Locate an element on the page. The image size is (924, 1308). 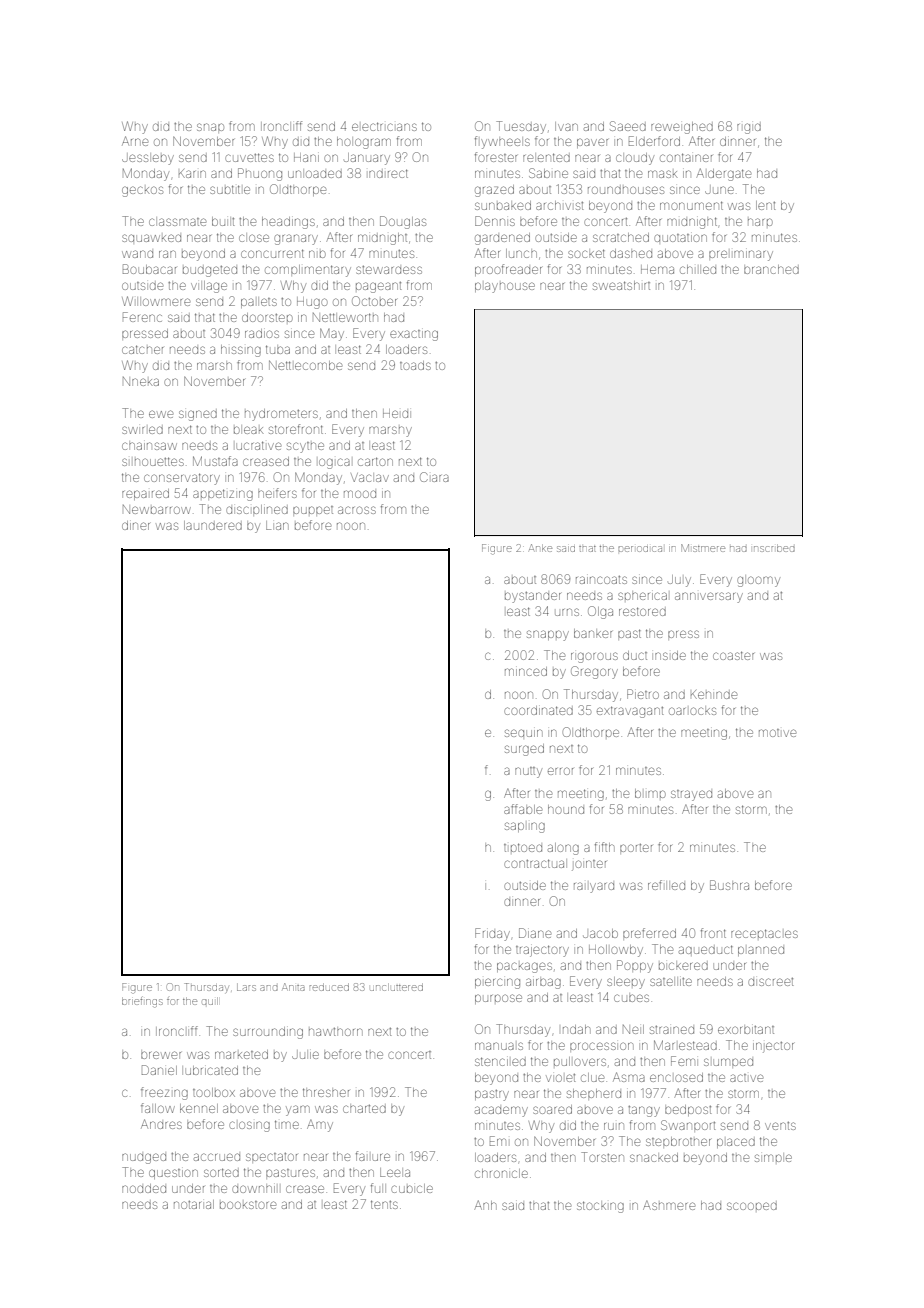
playhouse is located at coordinates (505, 287).
